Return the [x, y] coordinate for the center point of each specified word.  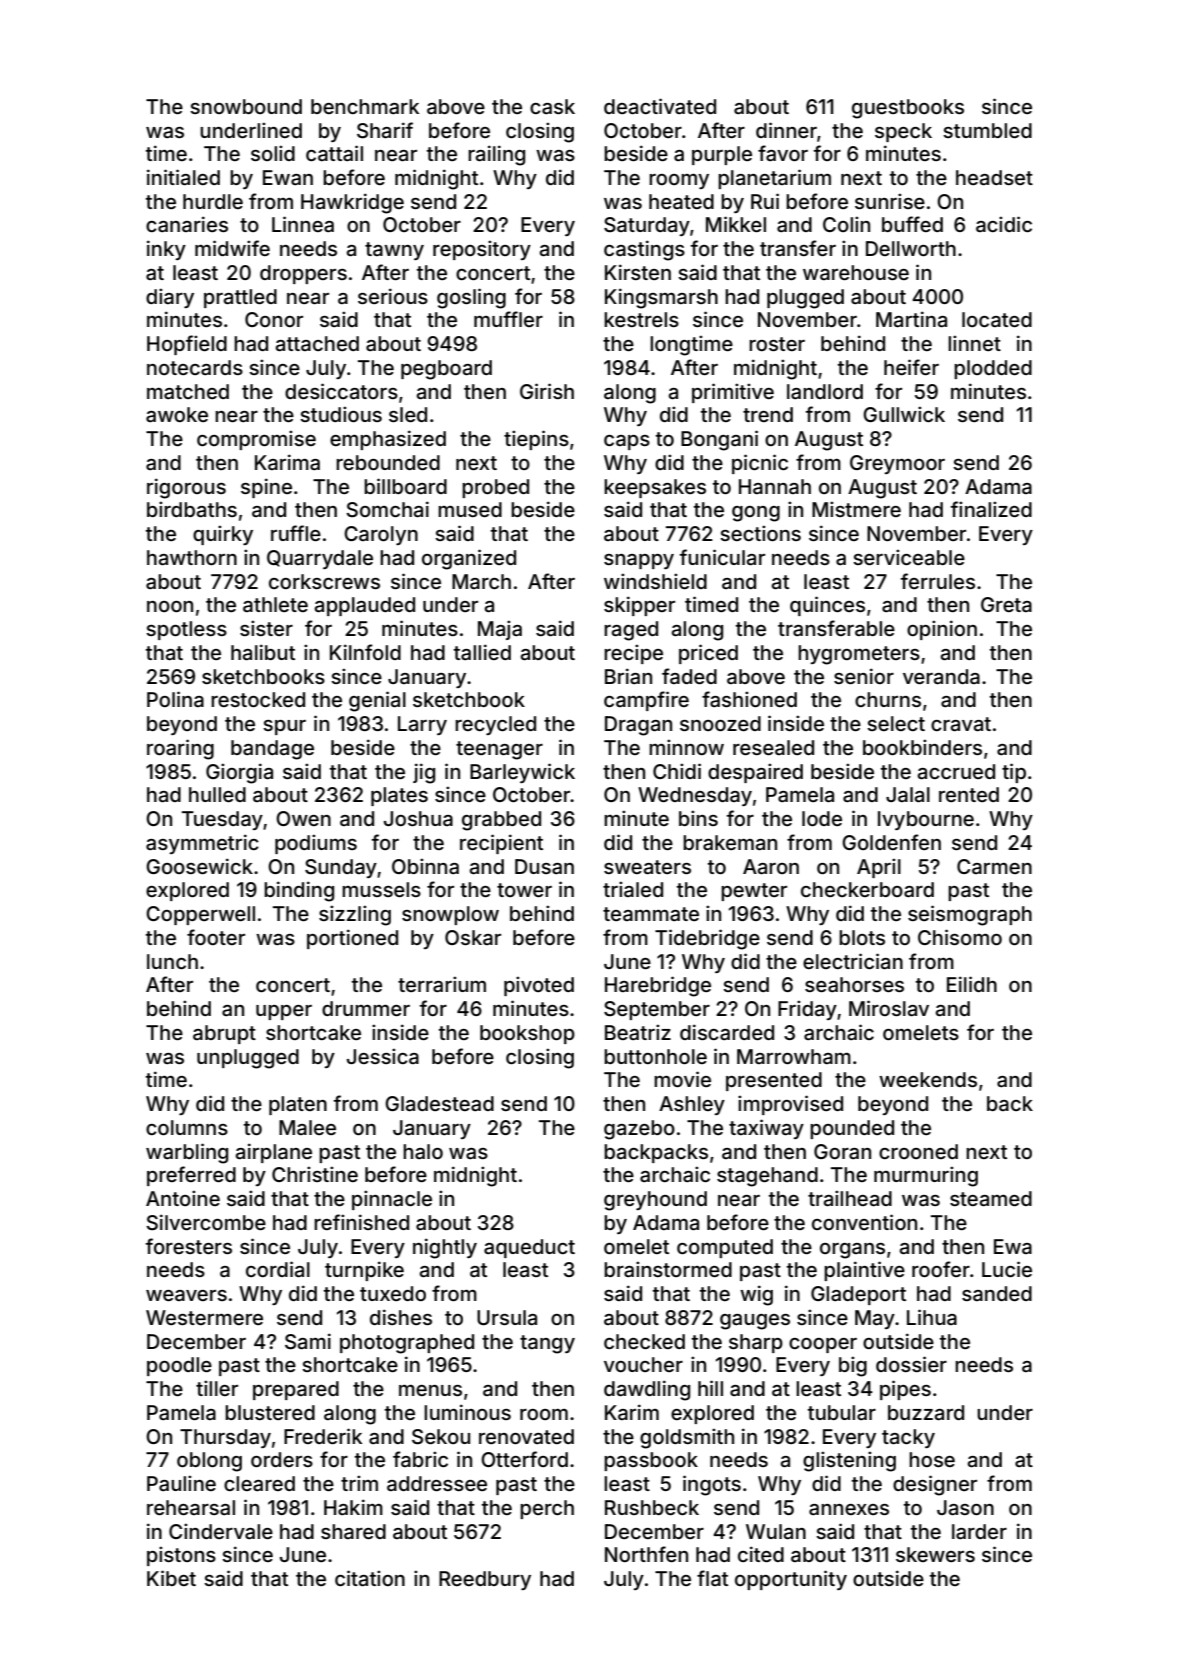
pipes [905, 1390]
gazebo [639, 1130]
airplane [274, 1153]
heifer [911, 367]
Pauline [181, 1483]
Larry [422, 725]
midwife [232, 248]
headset [994, 177]
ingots [712, 1485]
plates [399, 796]
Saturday [647, 226]
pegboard [446, 370]
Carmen [994, 866]
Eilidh [972, 984]
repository [482, 250]
